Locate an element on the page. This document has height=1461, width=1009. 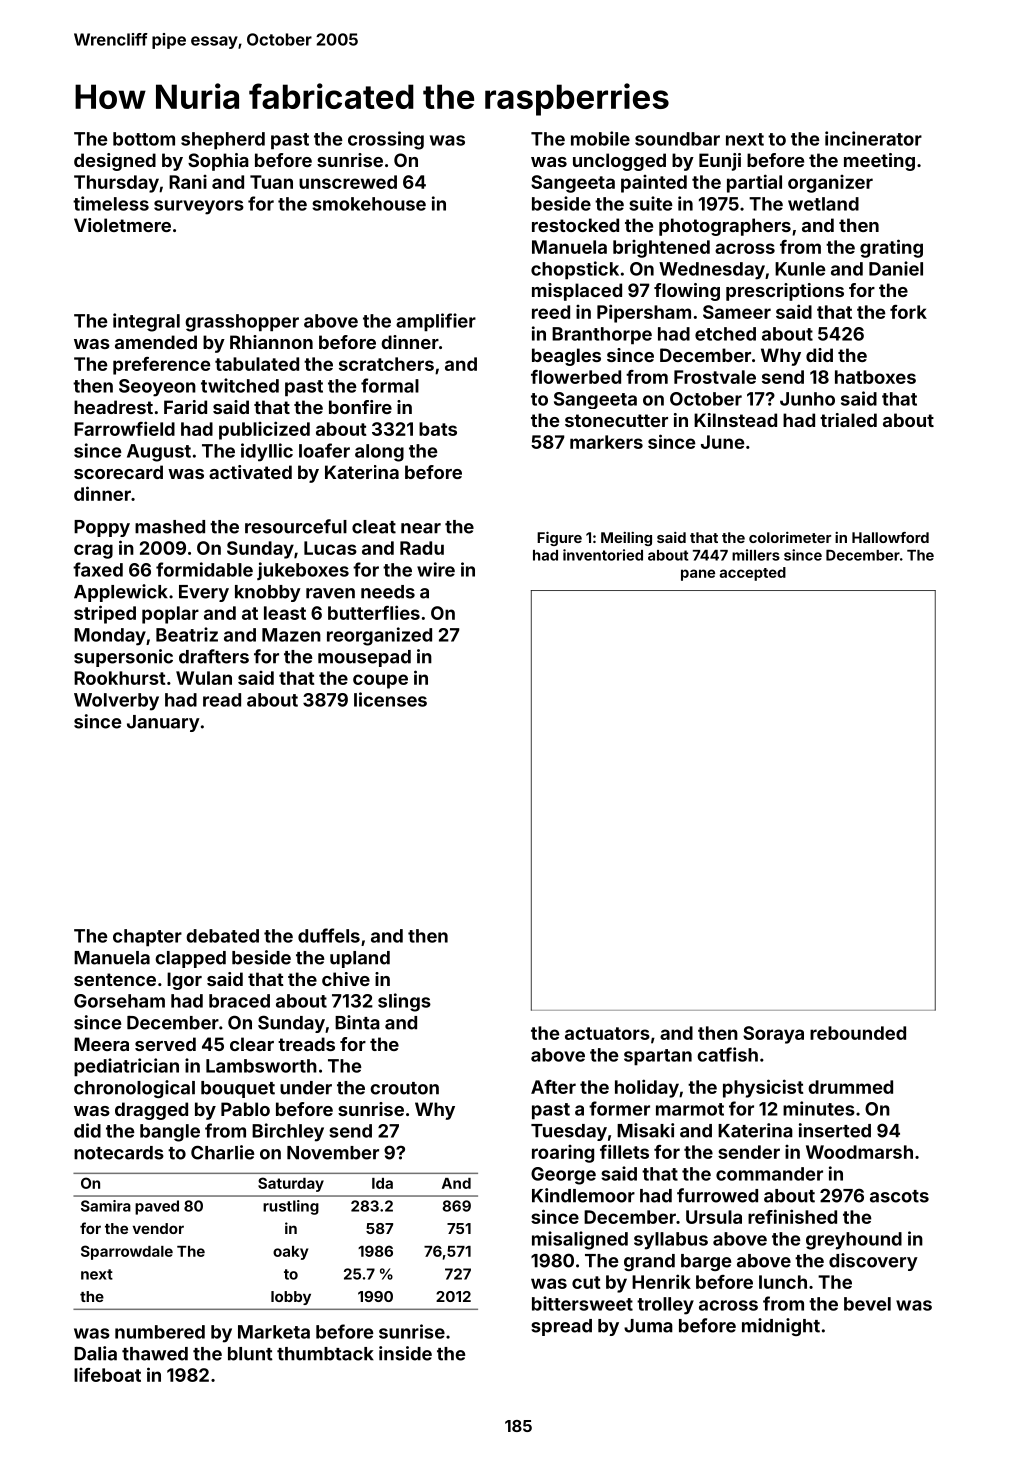
incinerator is located at coordinates (873, 138).
